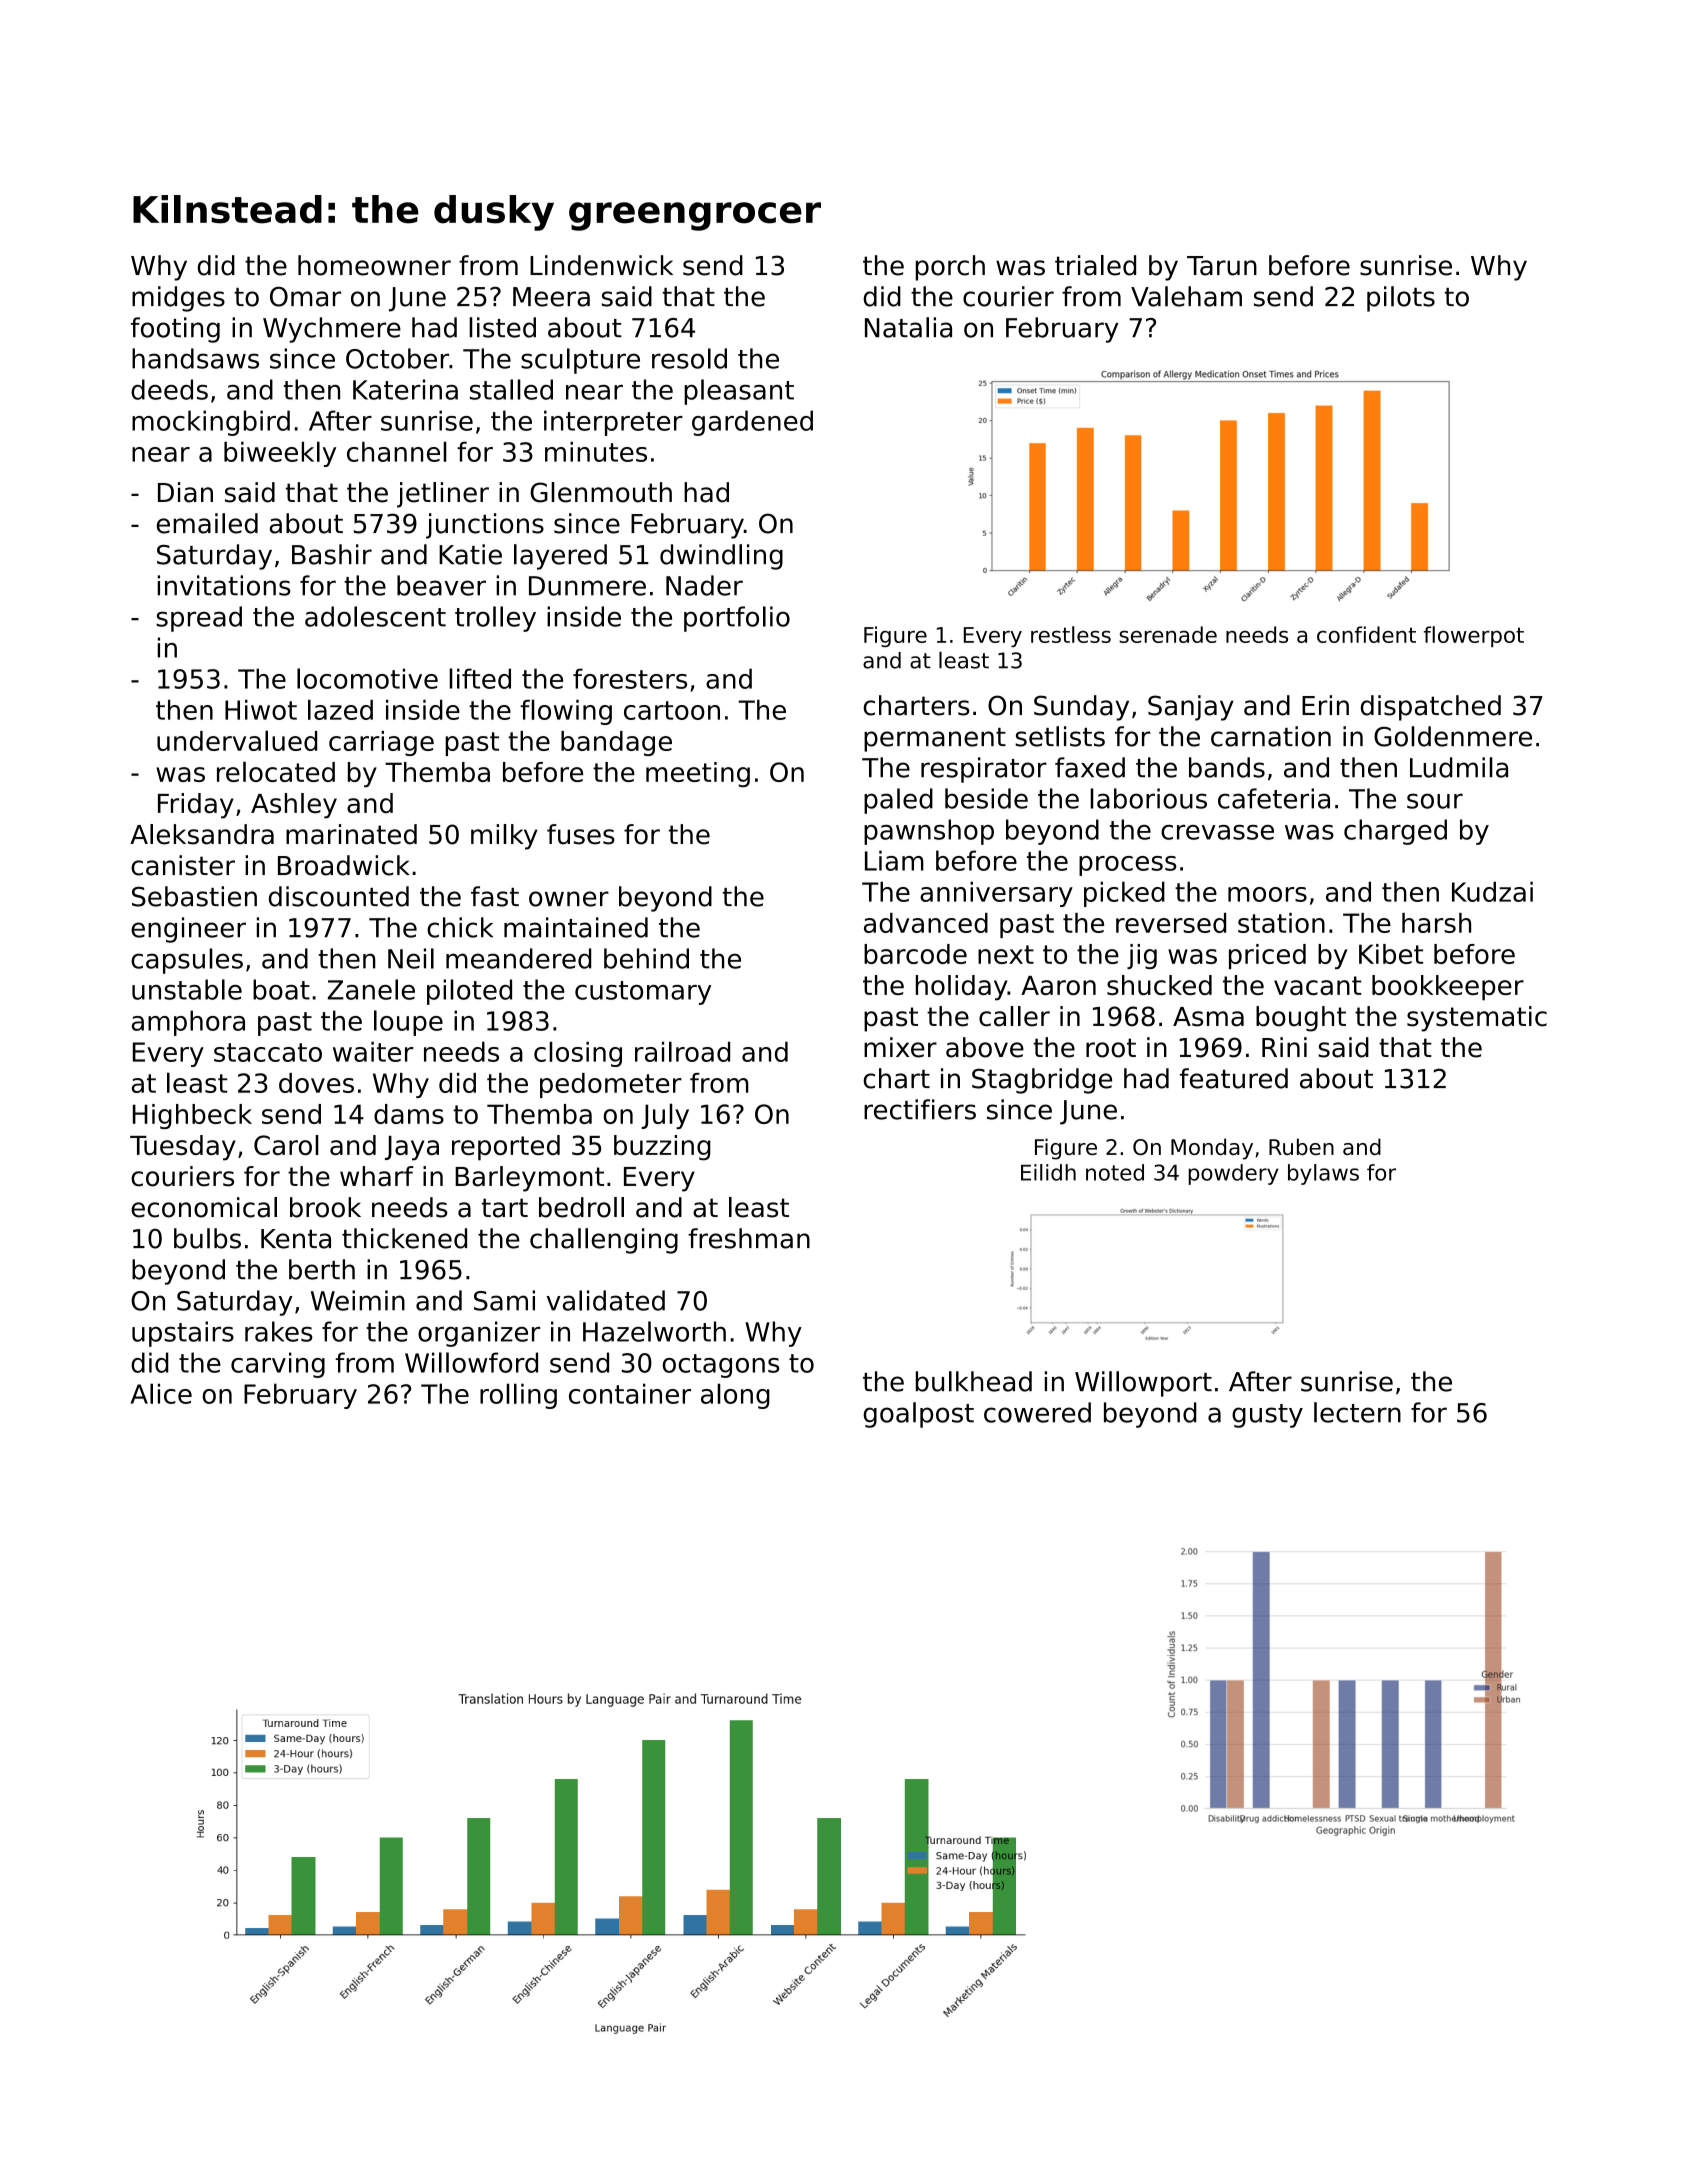 Image resolution: width=1683 pixels, height=2178 pixels. Describe the element at coordinates (749, 1238) in the screenshot. I see `freshman` at that location.
